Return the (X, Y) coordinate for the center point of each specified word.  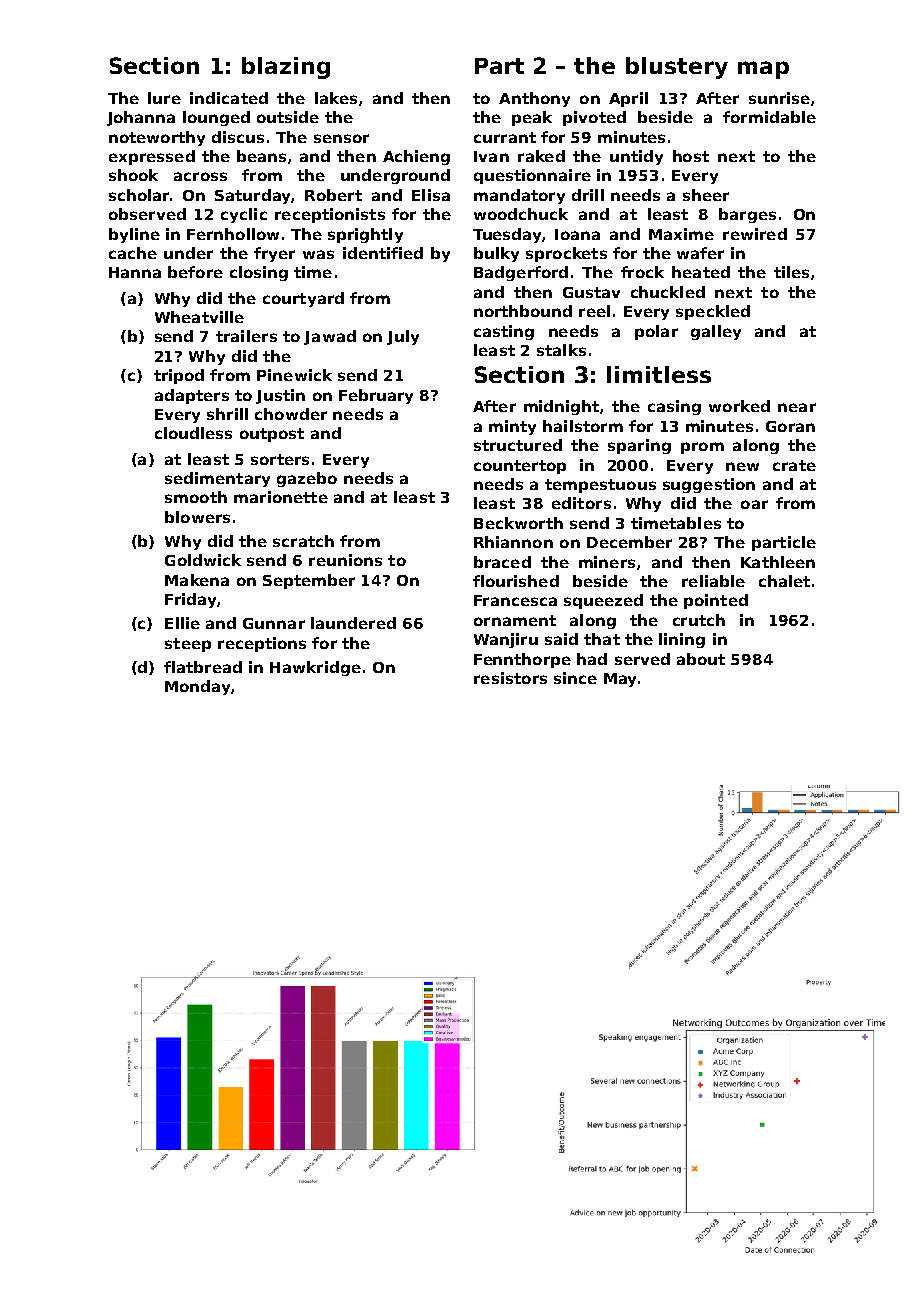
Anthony (534, 99)
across (200, 176)
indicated (229, 98)
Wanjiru (506, 640)
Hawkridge (315, 668)
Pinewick (294, 375)
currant (505, 137)
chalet (784, 581)
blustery (677, 68)
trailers (246, 336)
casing (674, 407)
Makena (197, 580)
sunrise (779, 98)
